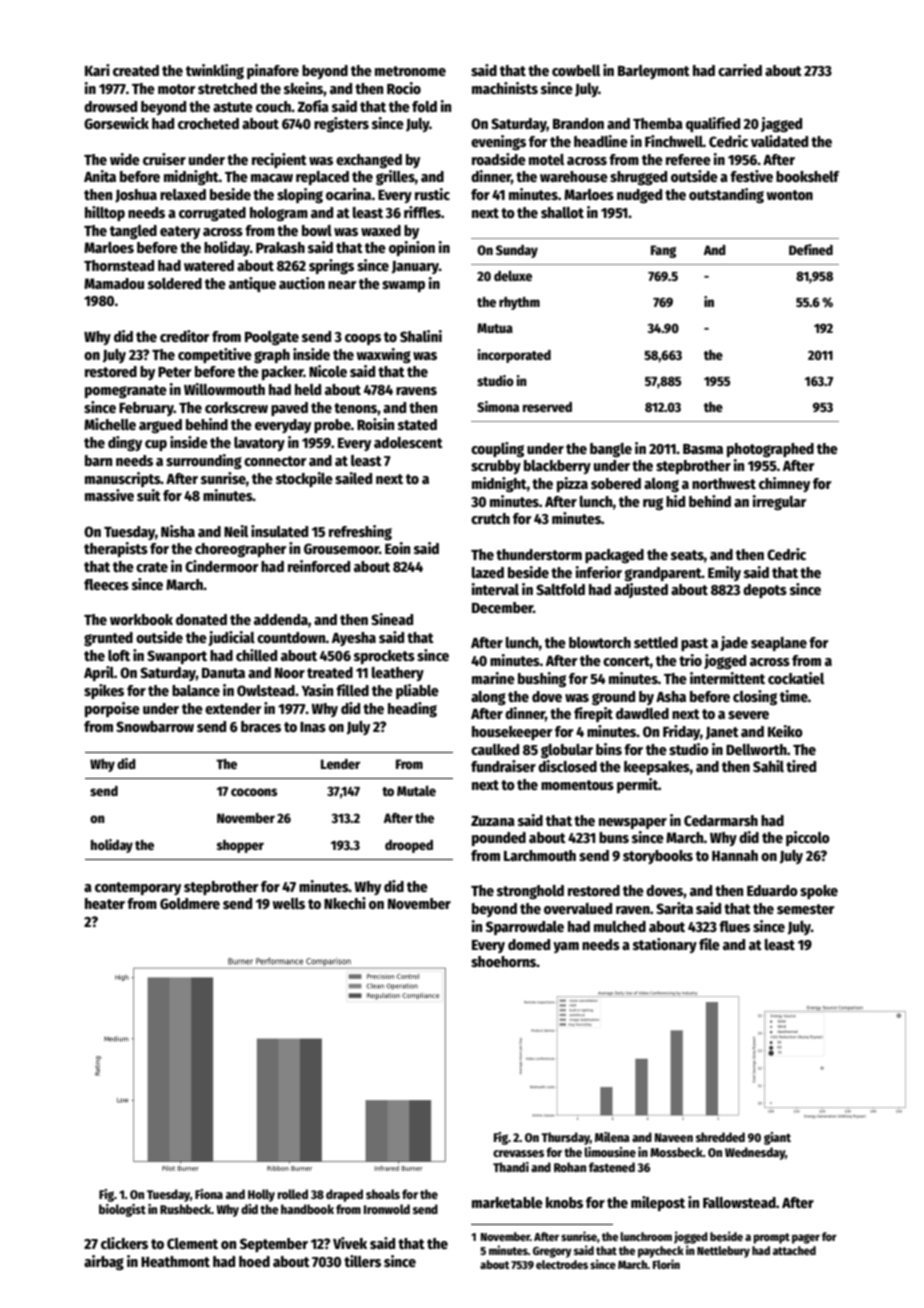  I want to click on Basma, so click(703, 449).
